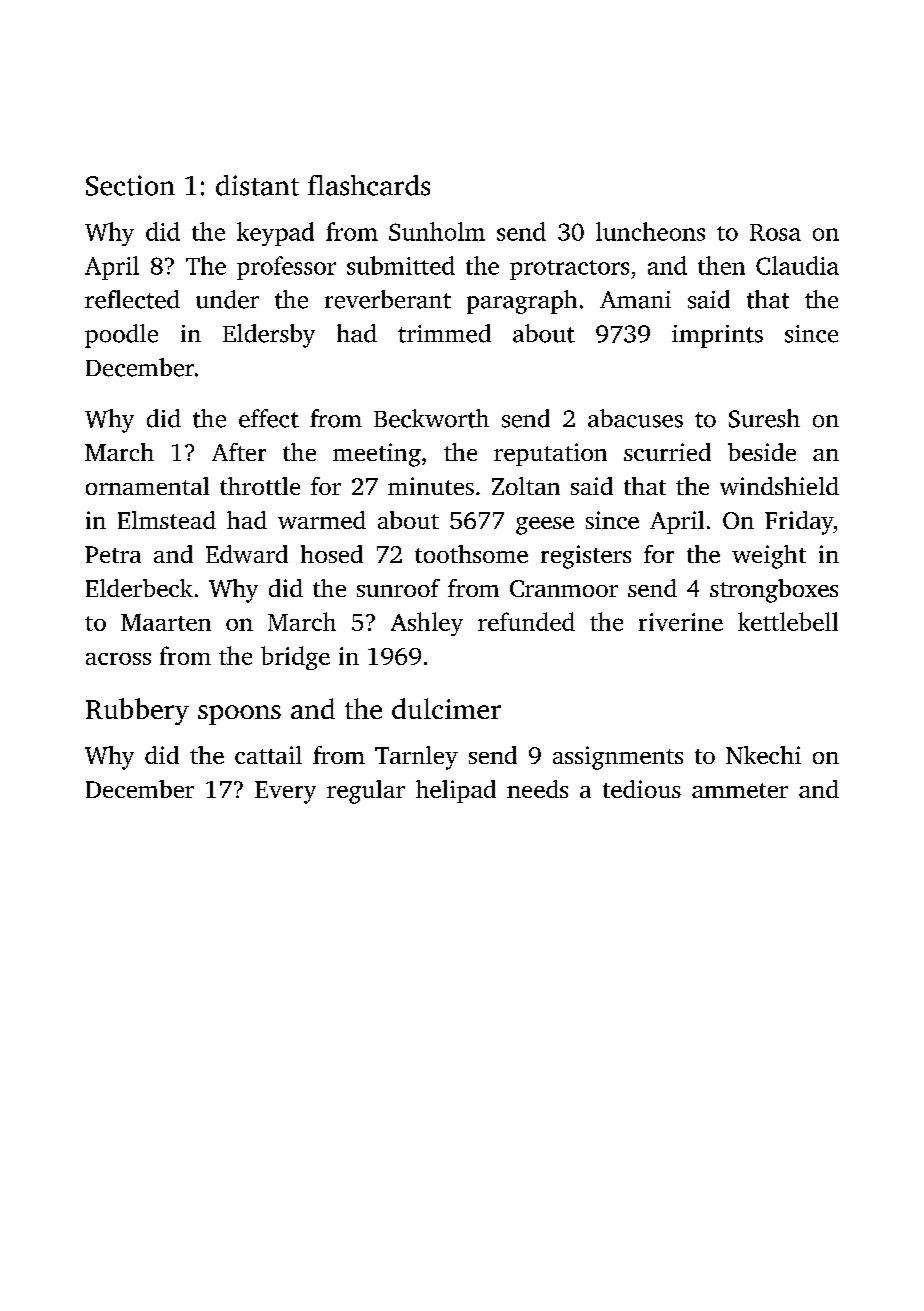 The height and width of the screenshot is (1311, 924). What do you see at coordinates (285, 792) in the screenshot?
I see `Every` at bounding box center [285, 792].
